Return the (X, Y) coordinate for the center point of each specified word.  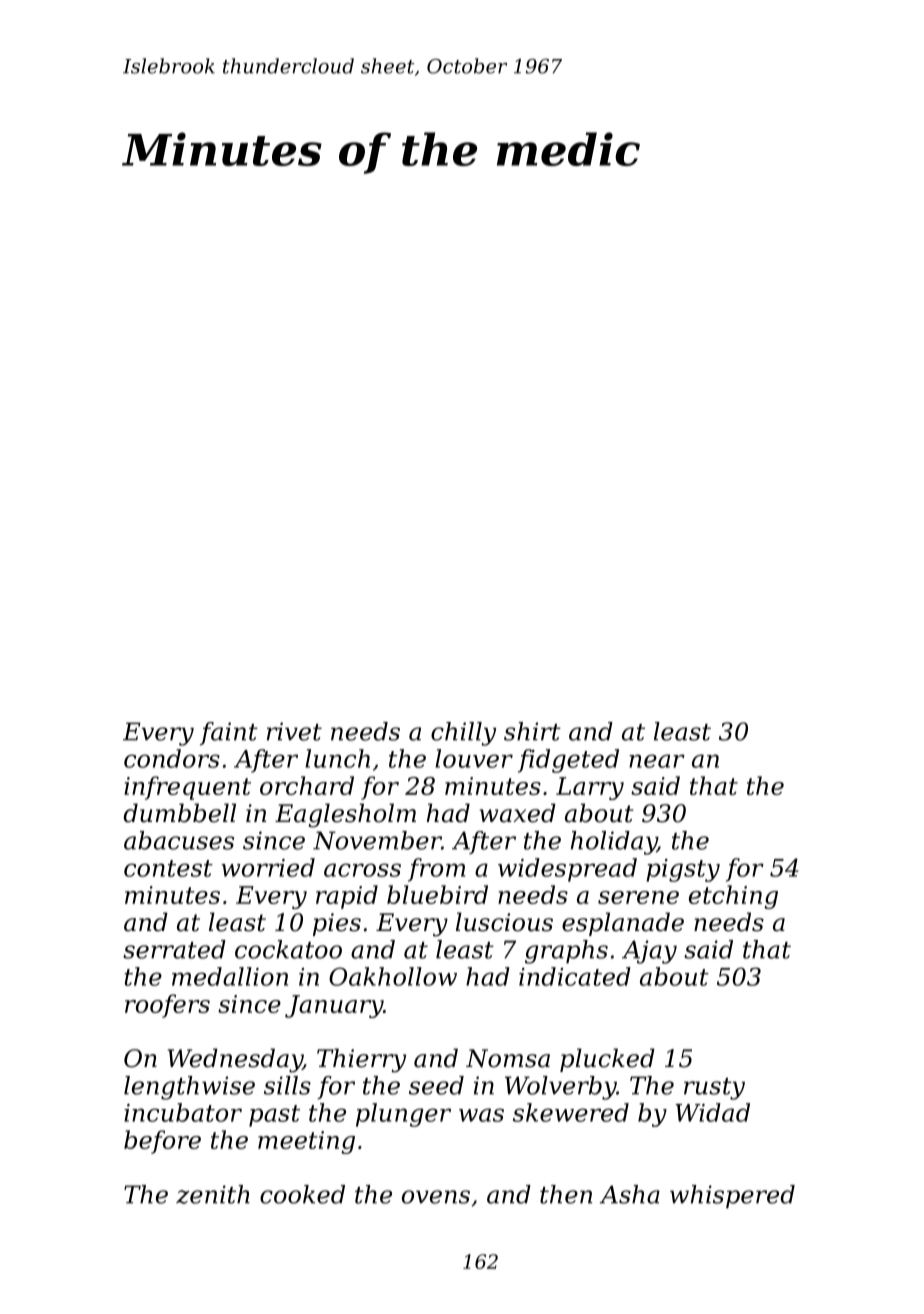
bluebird (437, 894)
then (566, 1194)
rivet (294, 731)
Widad (712, 1112)
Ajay (649, 952)
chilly (463, 734)
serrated (174, 949)
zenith (213, 1194)
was (481, 1115)
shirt (532, 731)
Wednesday (235, 1060)
